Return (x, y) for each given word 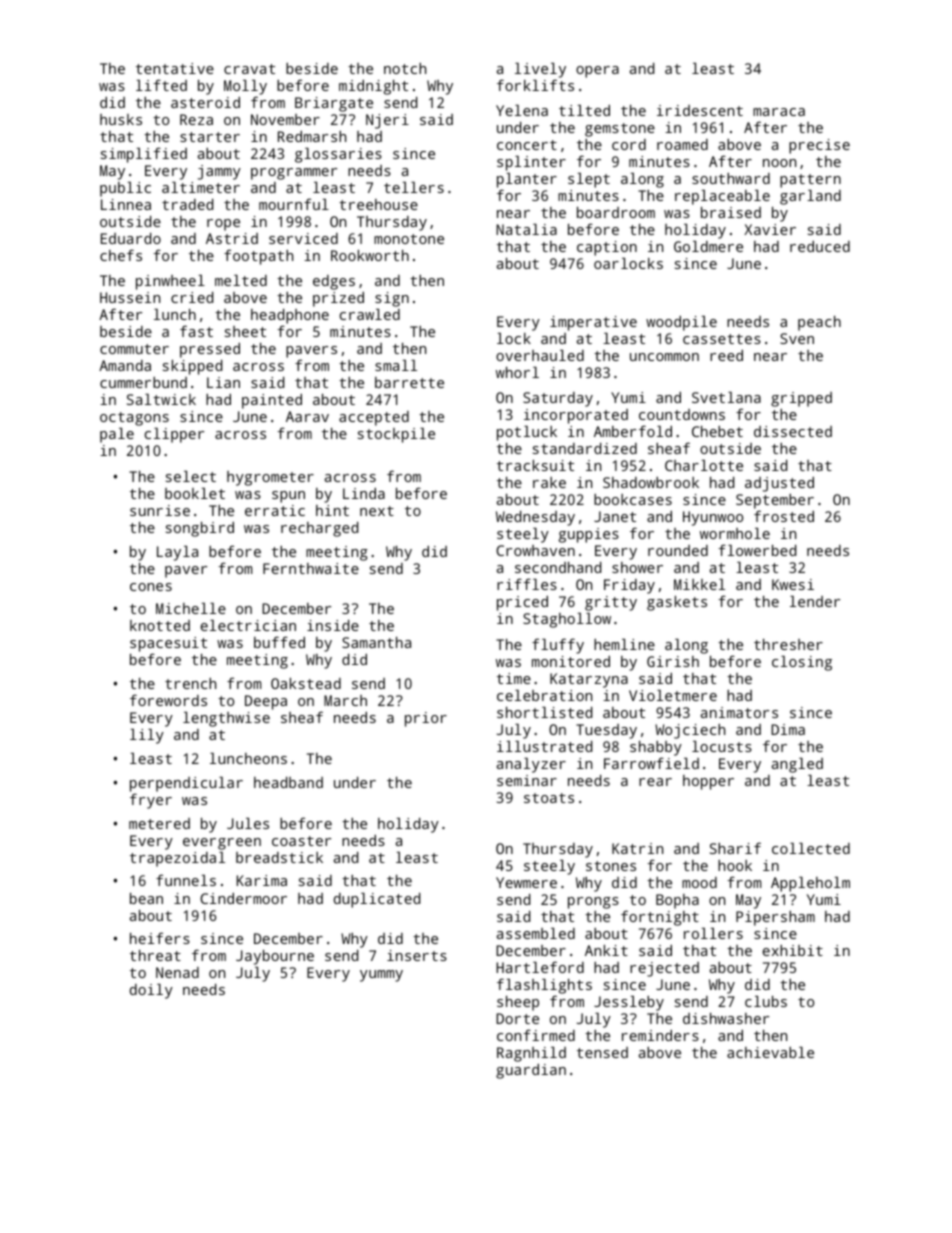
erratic (275, 510)
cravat (249, 69)
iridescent (700, 110)
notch (405, 68)
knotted (160, 625)
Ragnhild (531, 1054)
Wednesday (535, 518)
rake (549, 482)
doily (151, 991)
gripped (801, 399)
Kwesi (793, 584)
